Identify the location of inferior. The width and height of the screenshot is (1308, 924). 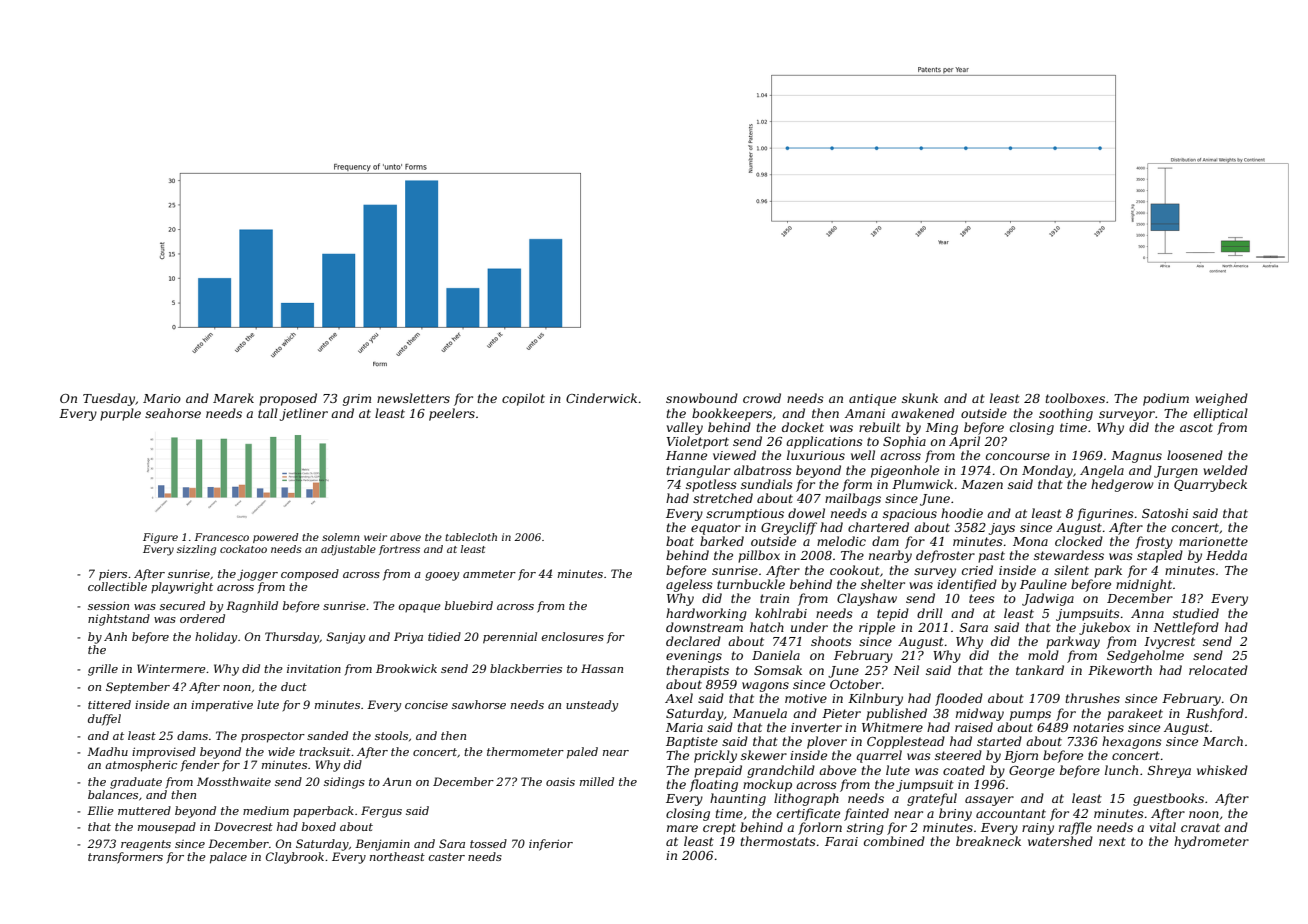
(551, 845).
